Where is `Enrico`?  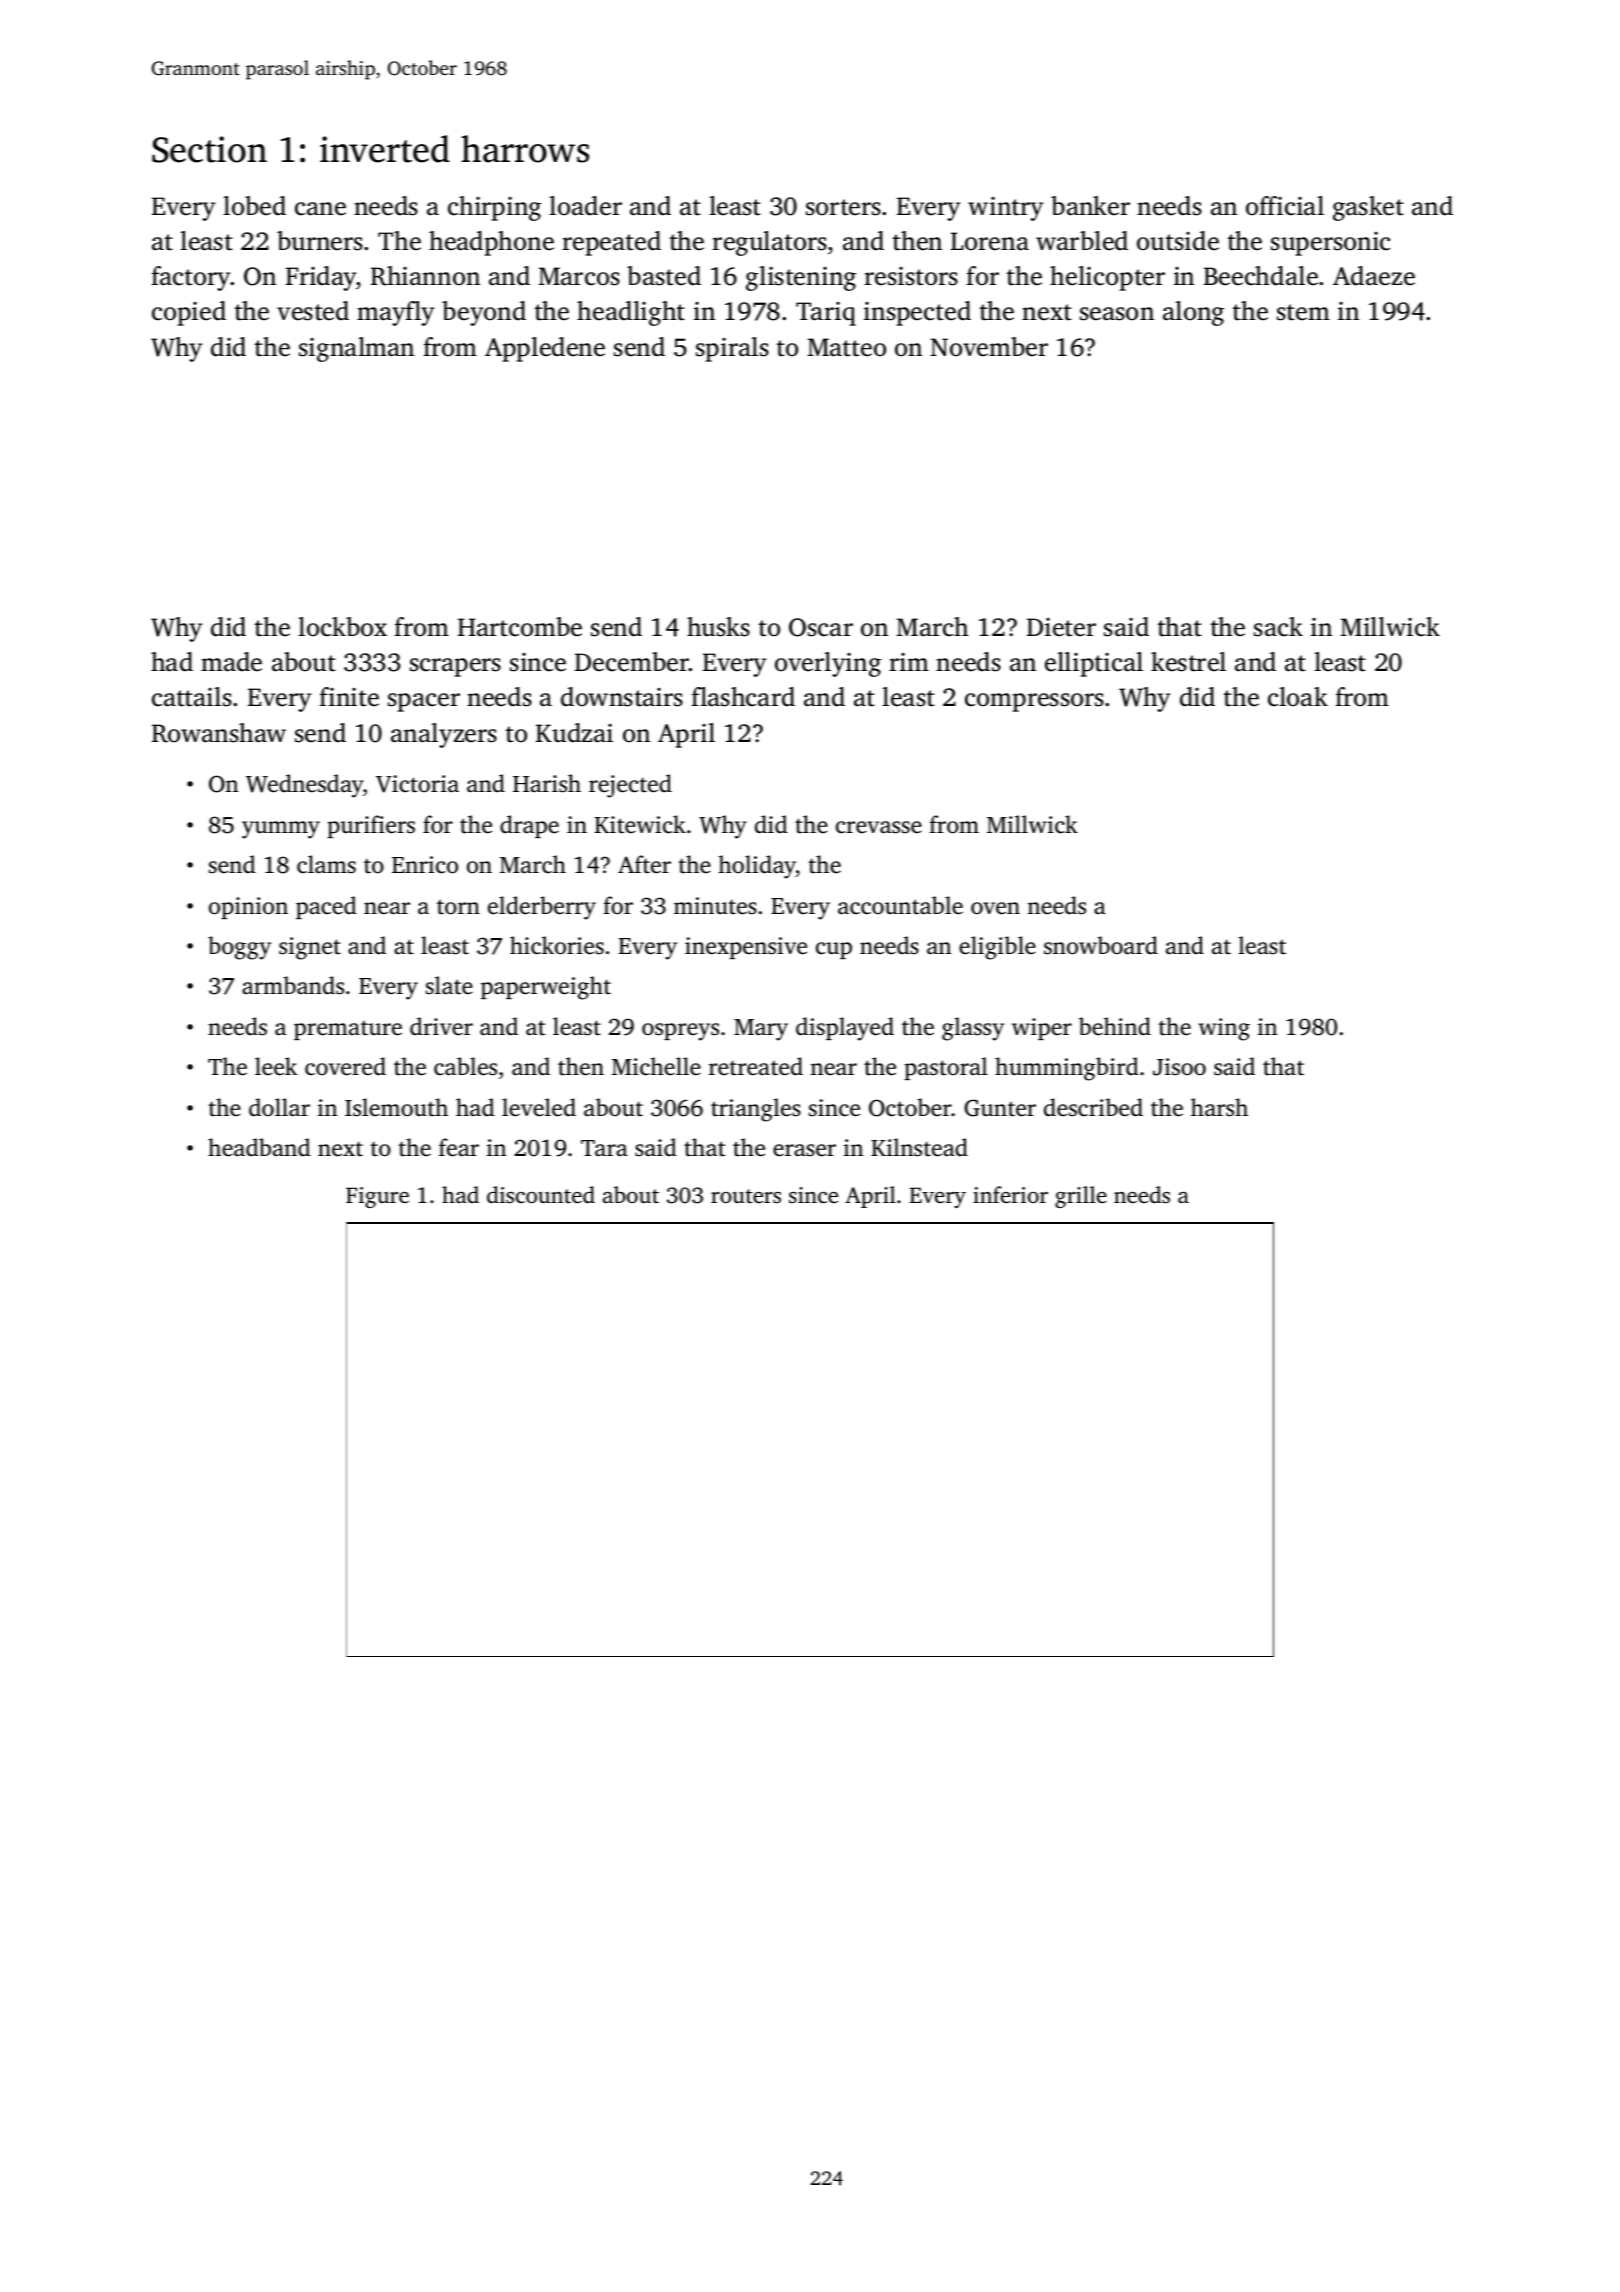
Enrico is located at coordinates (425, 865).
